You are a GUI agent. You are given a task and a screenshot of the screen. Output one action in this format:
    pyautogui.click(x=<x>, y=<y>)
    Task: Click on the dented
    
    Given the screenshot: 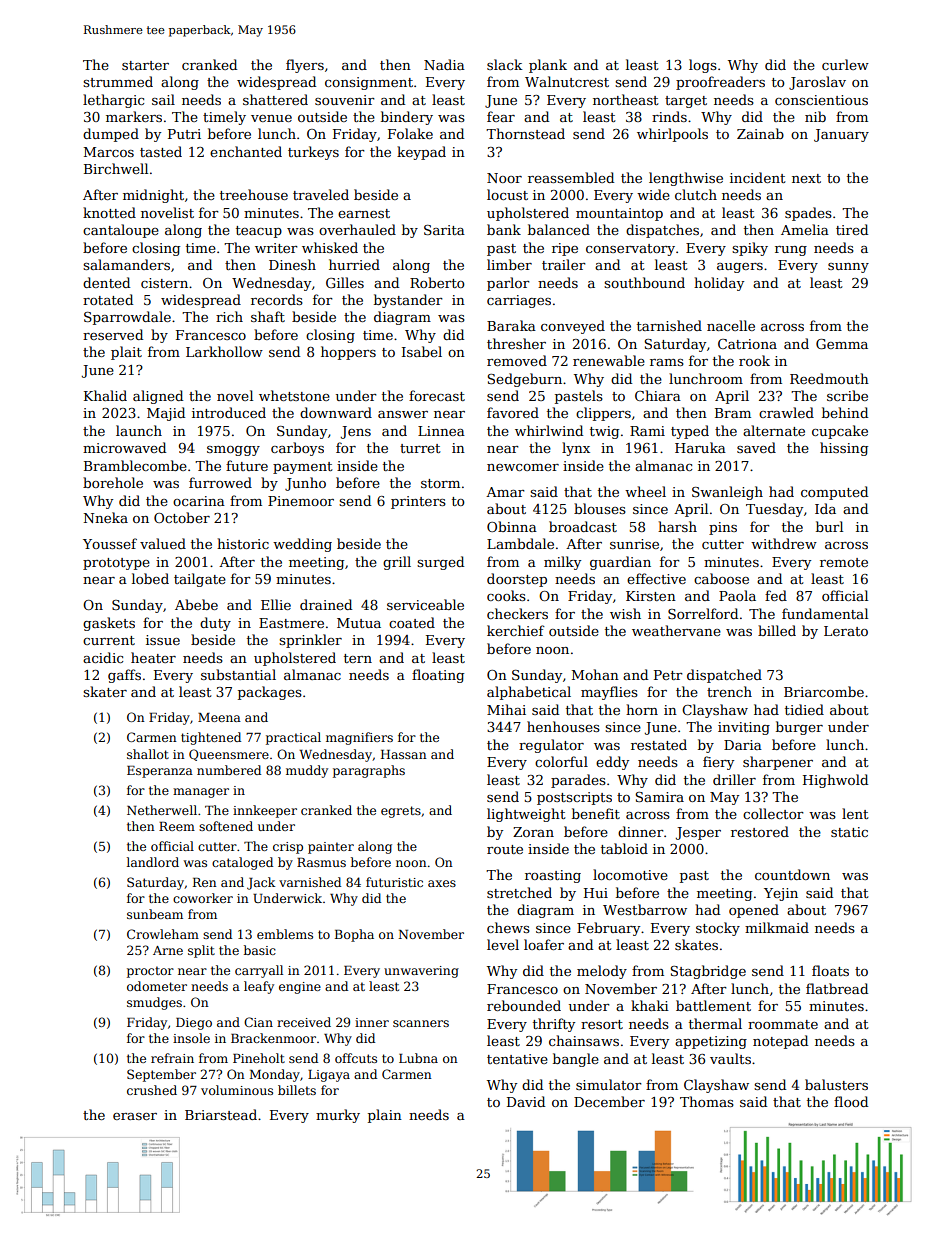 What is the action you would take?
    pyautogui.click(x=106, y=282)
